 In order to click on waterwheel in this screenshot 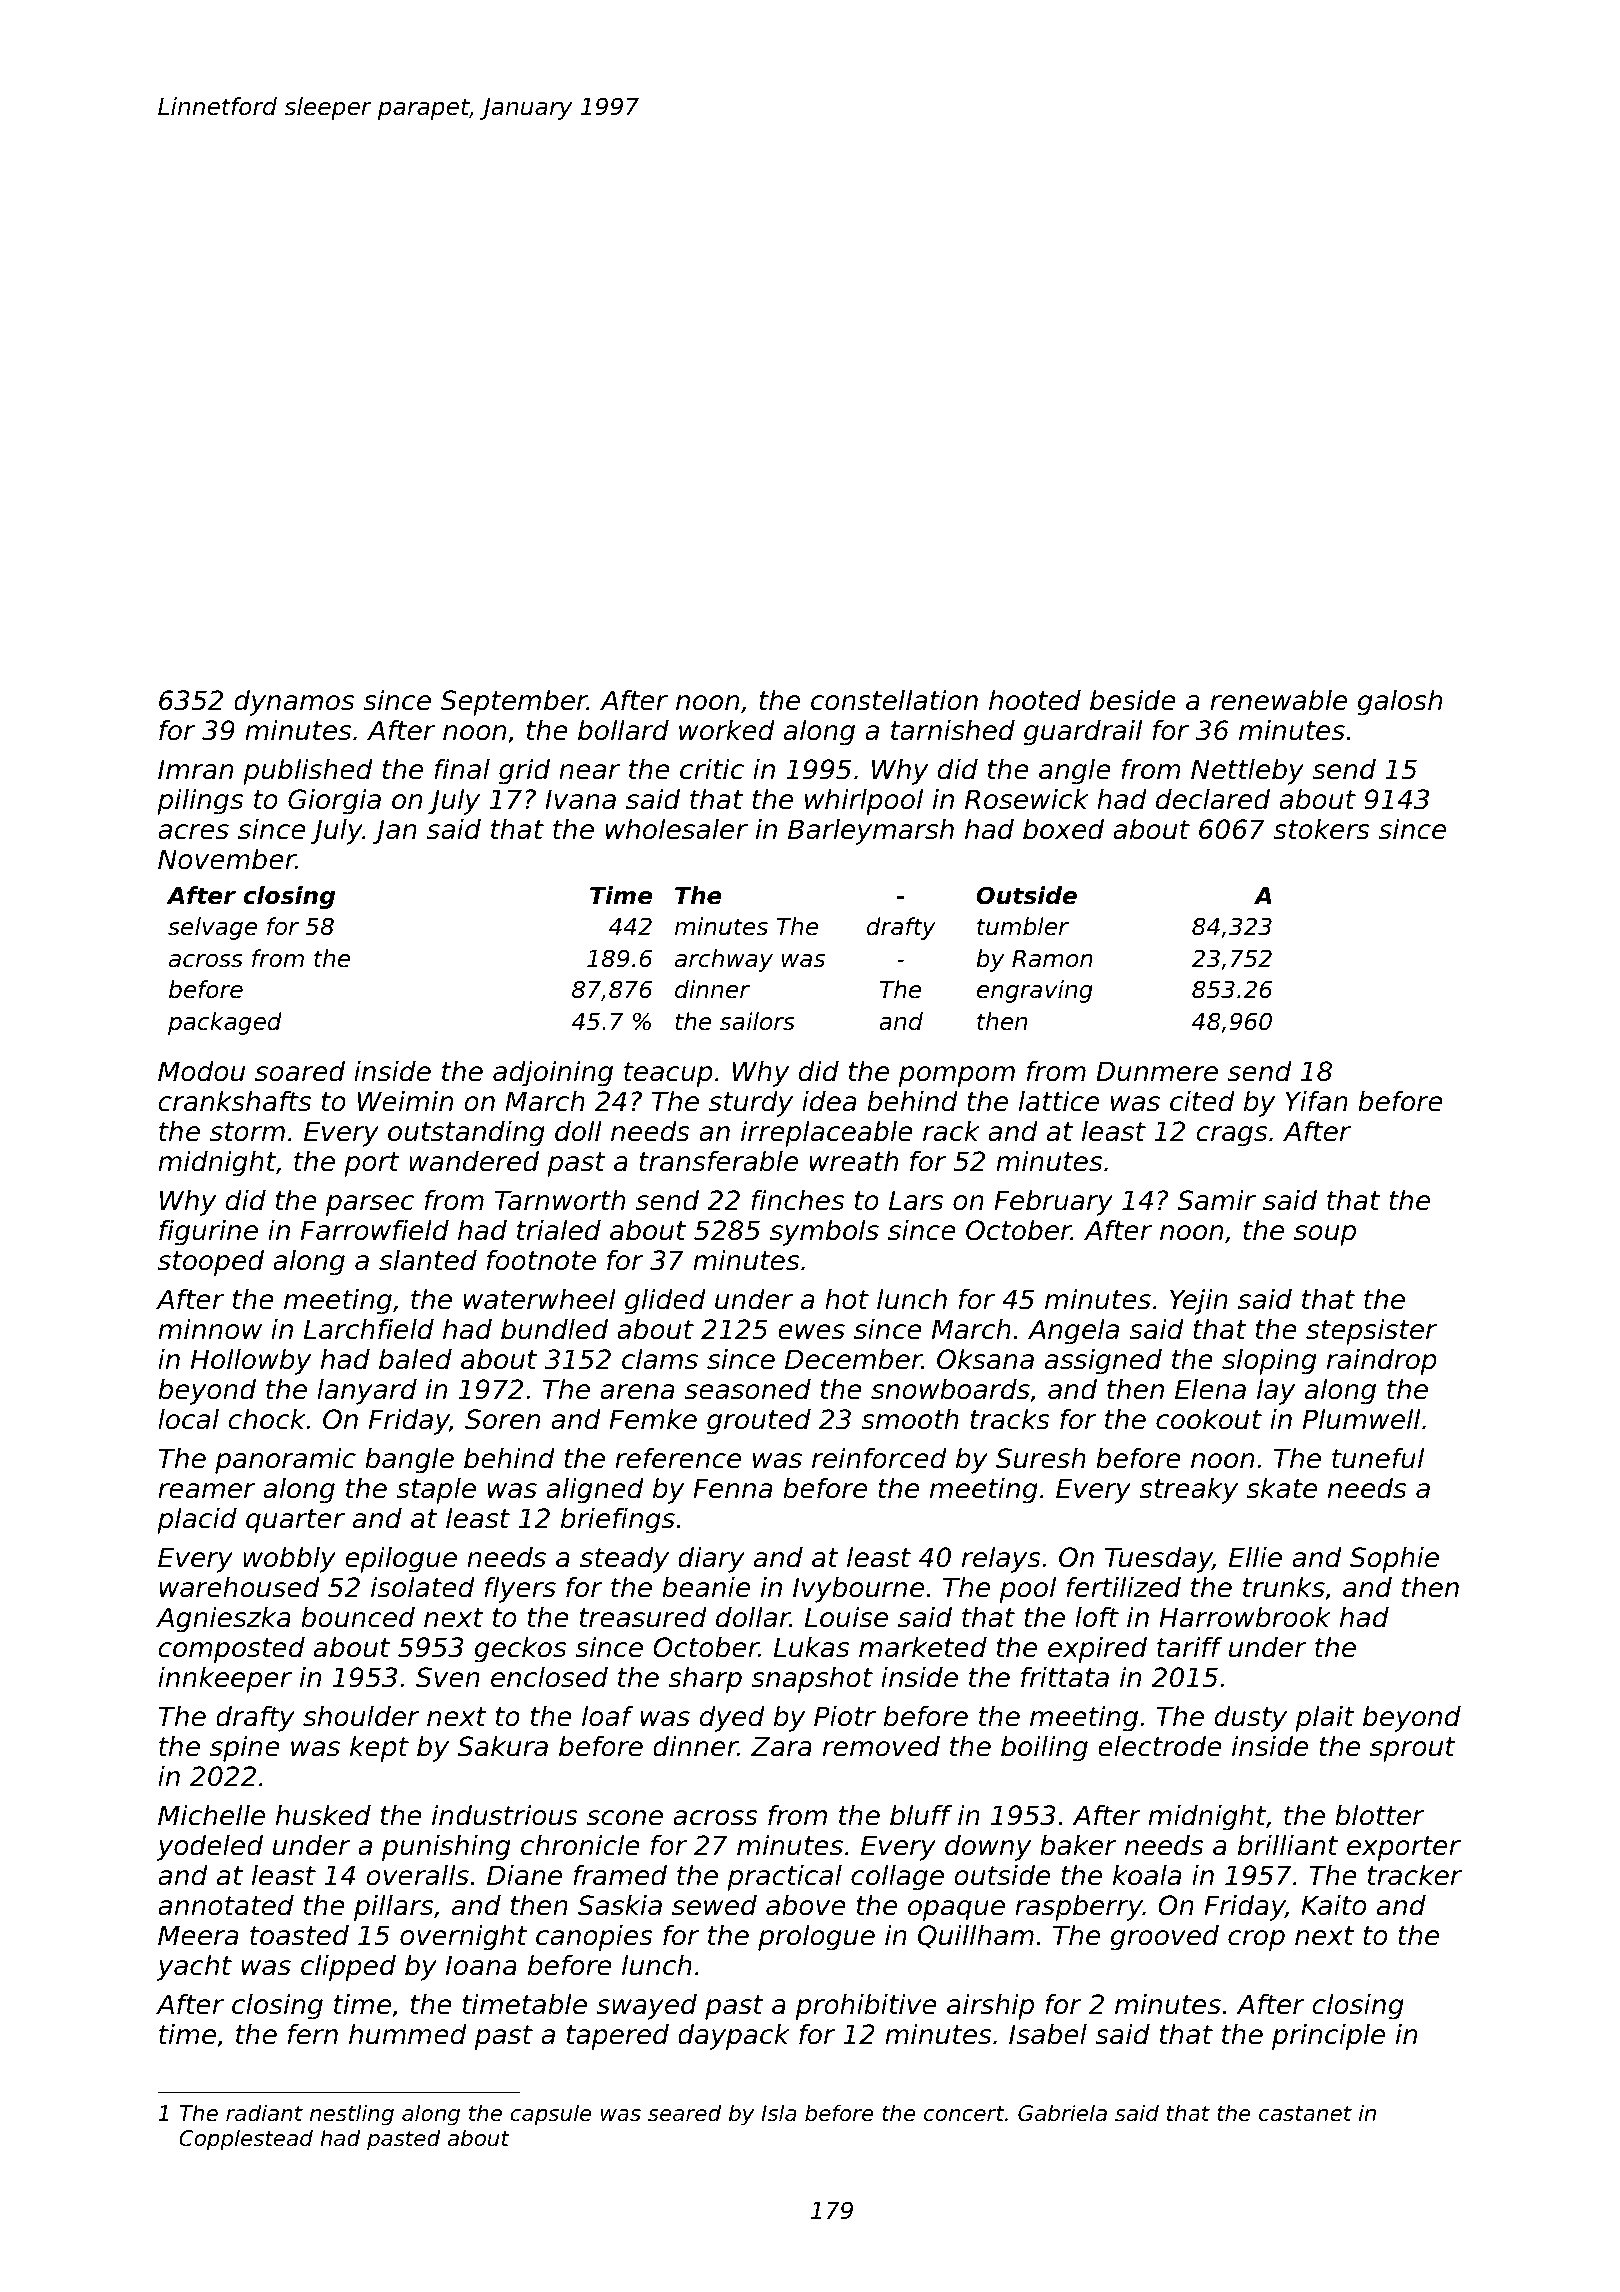, I will do `click(540, 1299)`.
